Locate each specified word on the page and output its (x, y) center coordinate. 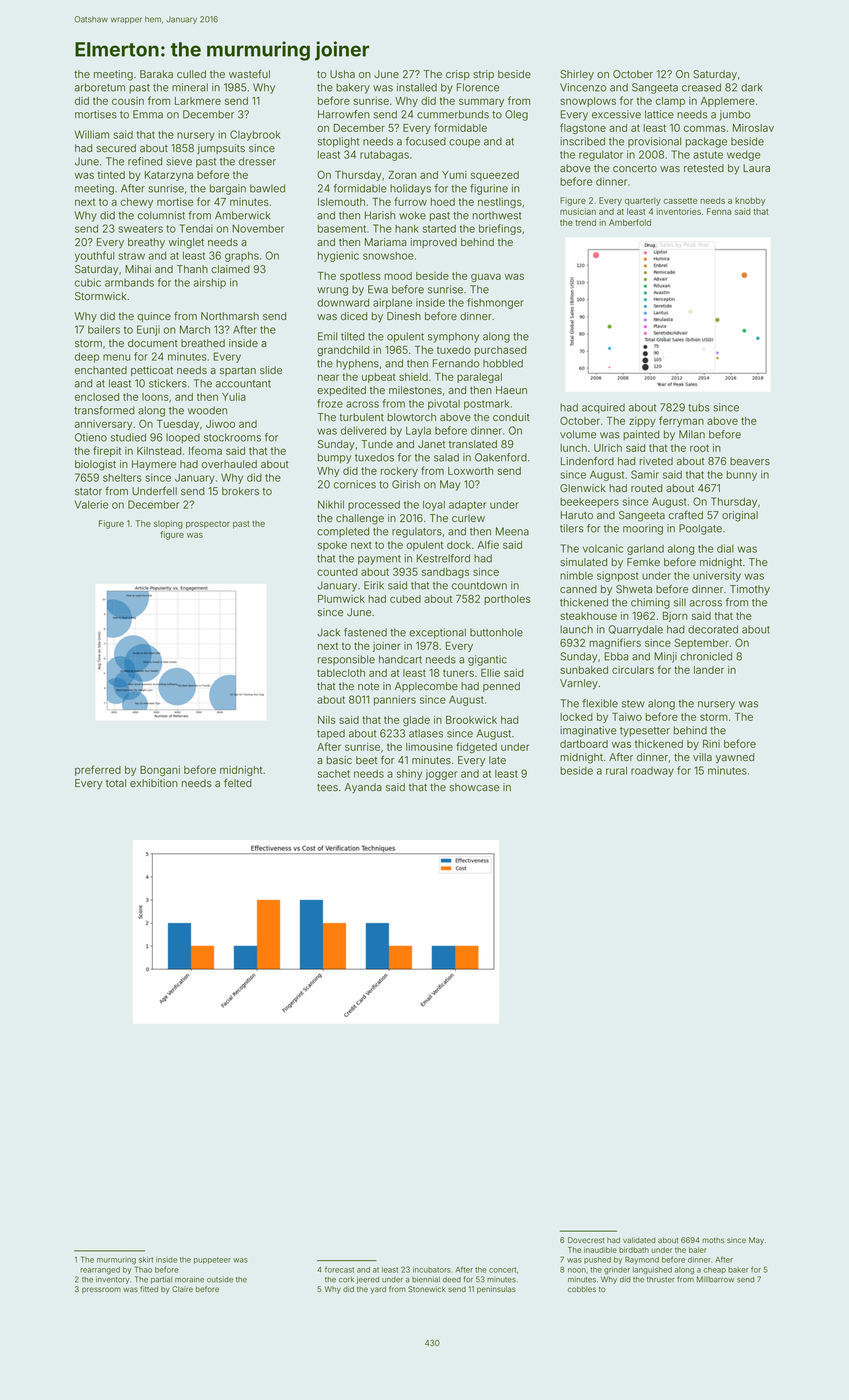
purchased (500, 351)
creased (701, 87)
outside (220, 1279)
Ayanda (363, 788)
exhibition (154, 783)
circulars (633, 670)
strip (483, 75)
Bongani (160, 771)
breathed (203, 343)
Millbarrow (715, 1279)
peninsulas (496, 1290)
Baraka (156, 74)
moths (713, 1240)
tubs (699, 407)
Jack (328, 632)
